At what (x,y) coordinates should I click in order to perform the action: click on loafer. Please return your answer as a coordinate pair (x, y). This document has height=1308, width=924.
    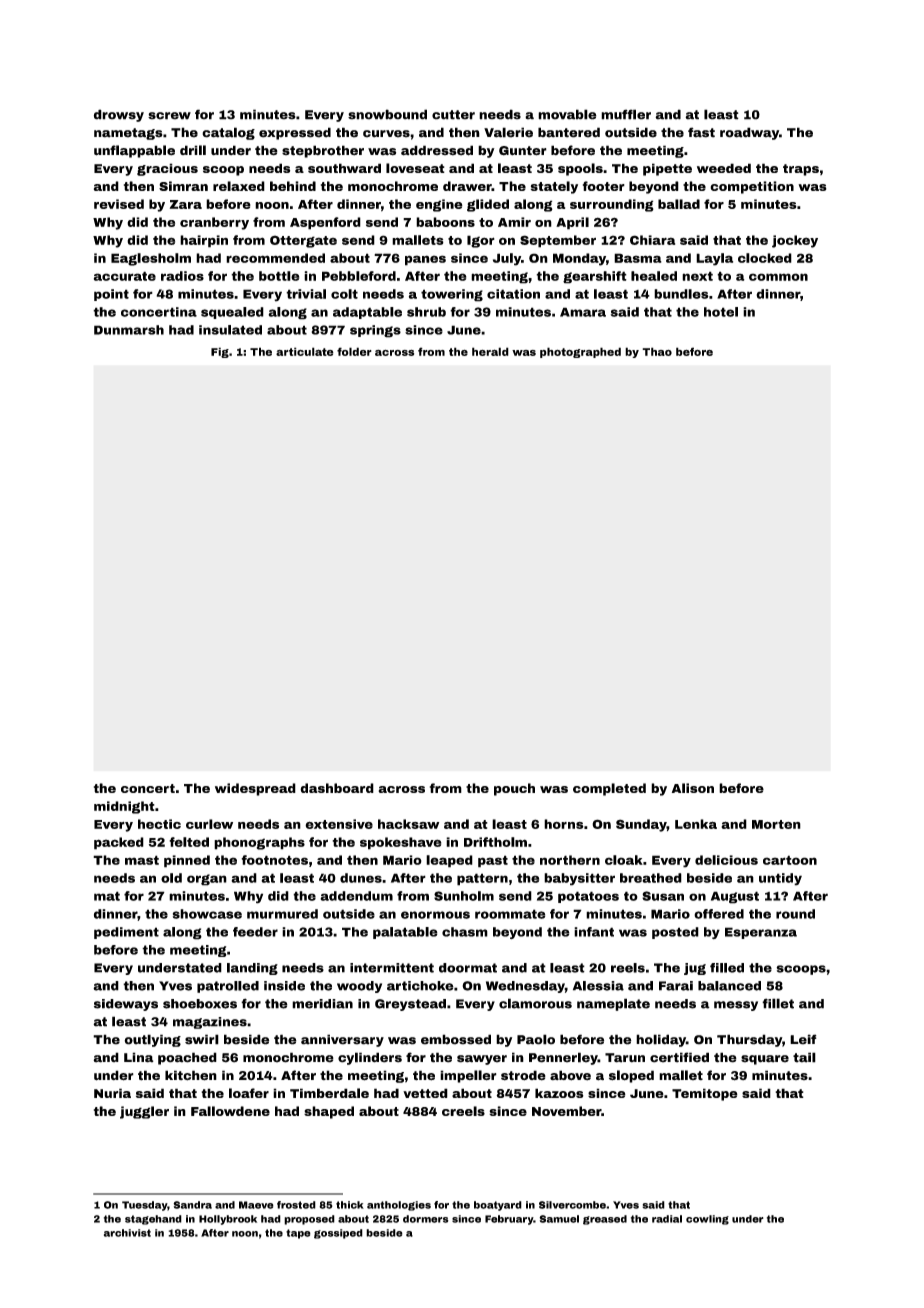
    Looking at the image, I should click on (249, 1093).
